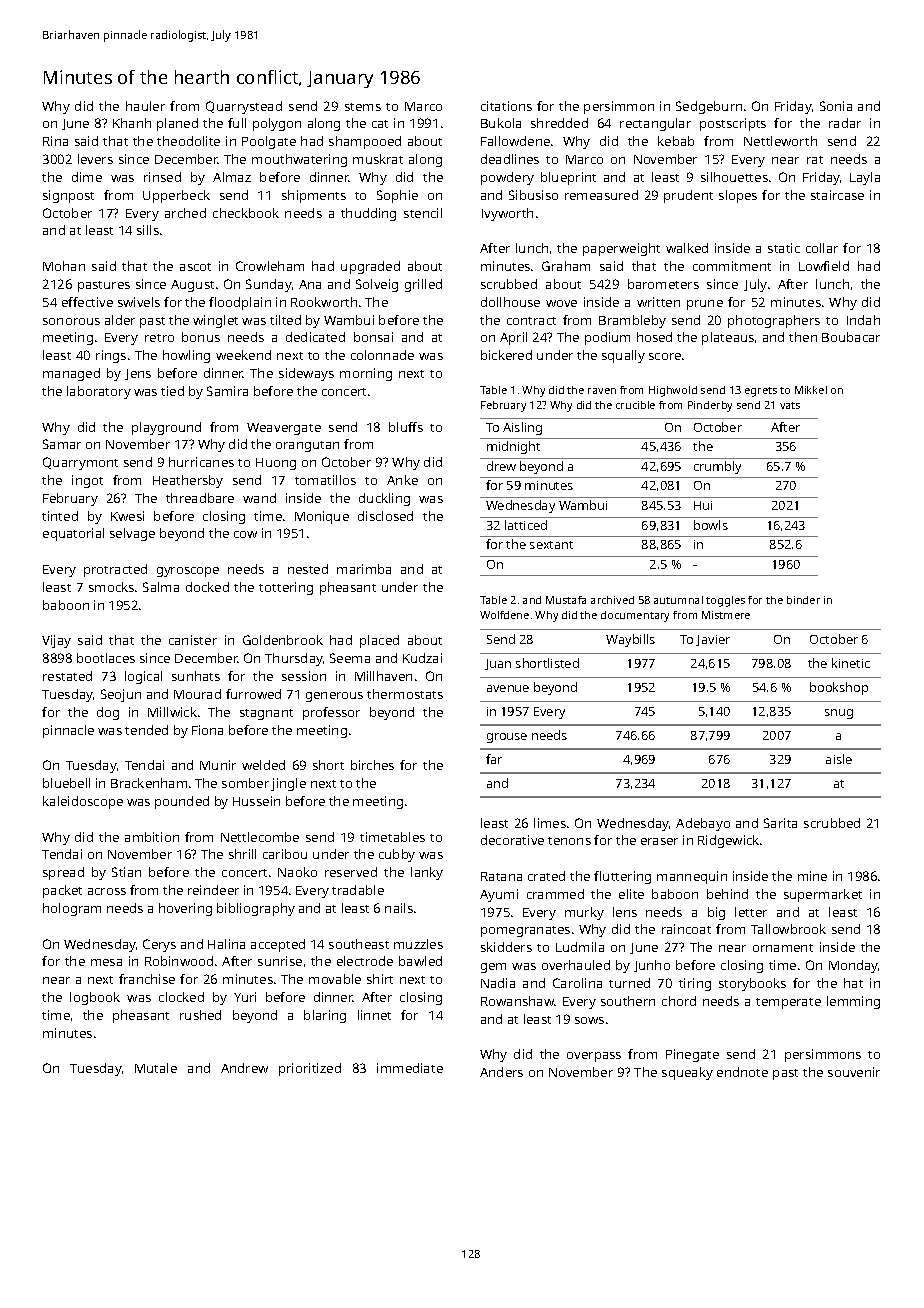  What do you see at coordinates (863, 320) in the document?
I see `Indah` at bounding box center [863, 320].
